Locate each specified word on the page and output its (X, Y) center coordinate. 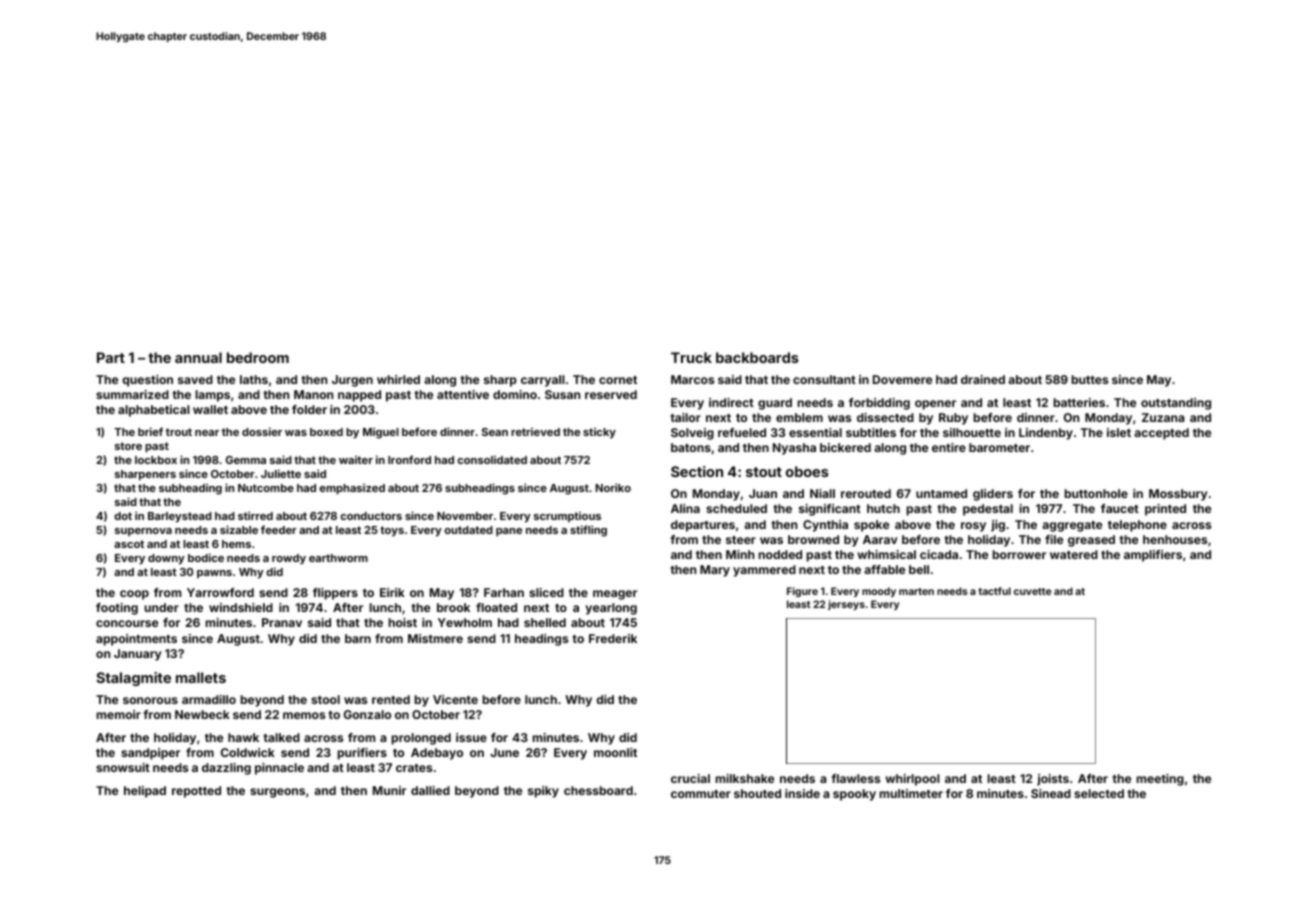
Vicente (455, 699)
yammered (764, 571)
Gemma (246, 460)
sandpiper (150, 754)
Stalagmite (133, 679)
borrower (1019, 554)
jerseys (846, 605)
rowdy (289, 559)
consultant (824, 379)
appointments (136, 640)
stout (764, 472)
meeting (1160, 780)
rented (391, 699)
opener (935, 405)
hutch (883, 508)
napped (359, 396)
